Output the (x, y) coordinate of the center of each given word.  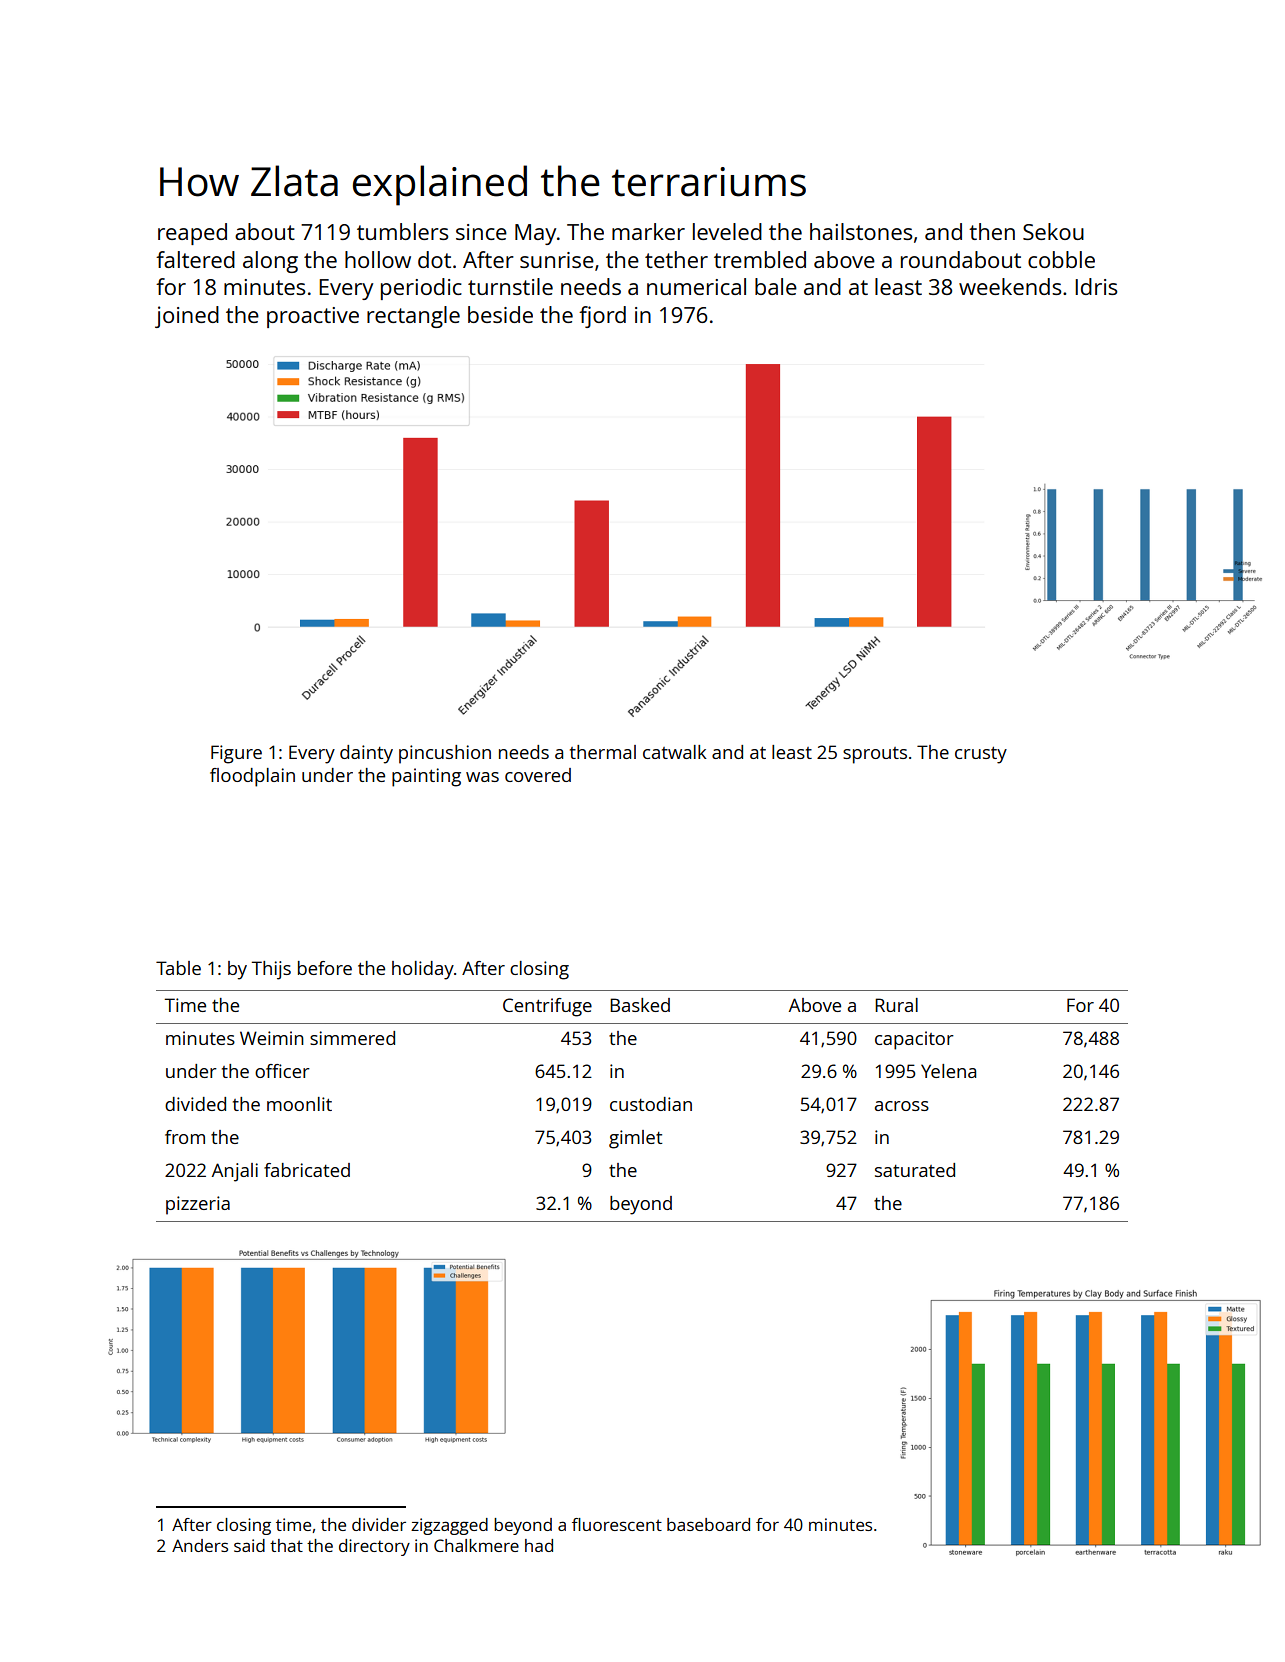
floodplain (252, 777)
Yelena (948, 1071)
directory (374, 1547)
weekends (1010, 286)
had (539, 1545)
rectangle (413, 317)
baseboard (708, 1524)
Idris (1096, 286)
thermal (603, 752)
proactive (313, 317)
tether (676, 259)
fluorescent (617, 1524)
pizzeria (198, 1205)
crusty (981, 755)
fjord (602, 317)
